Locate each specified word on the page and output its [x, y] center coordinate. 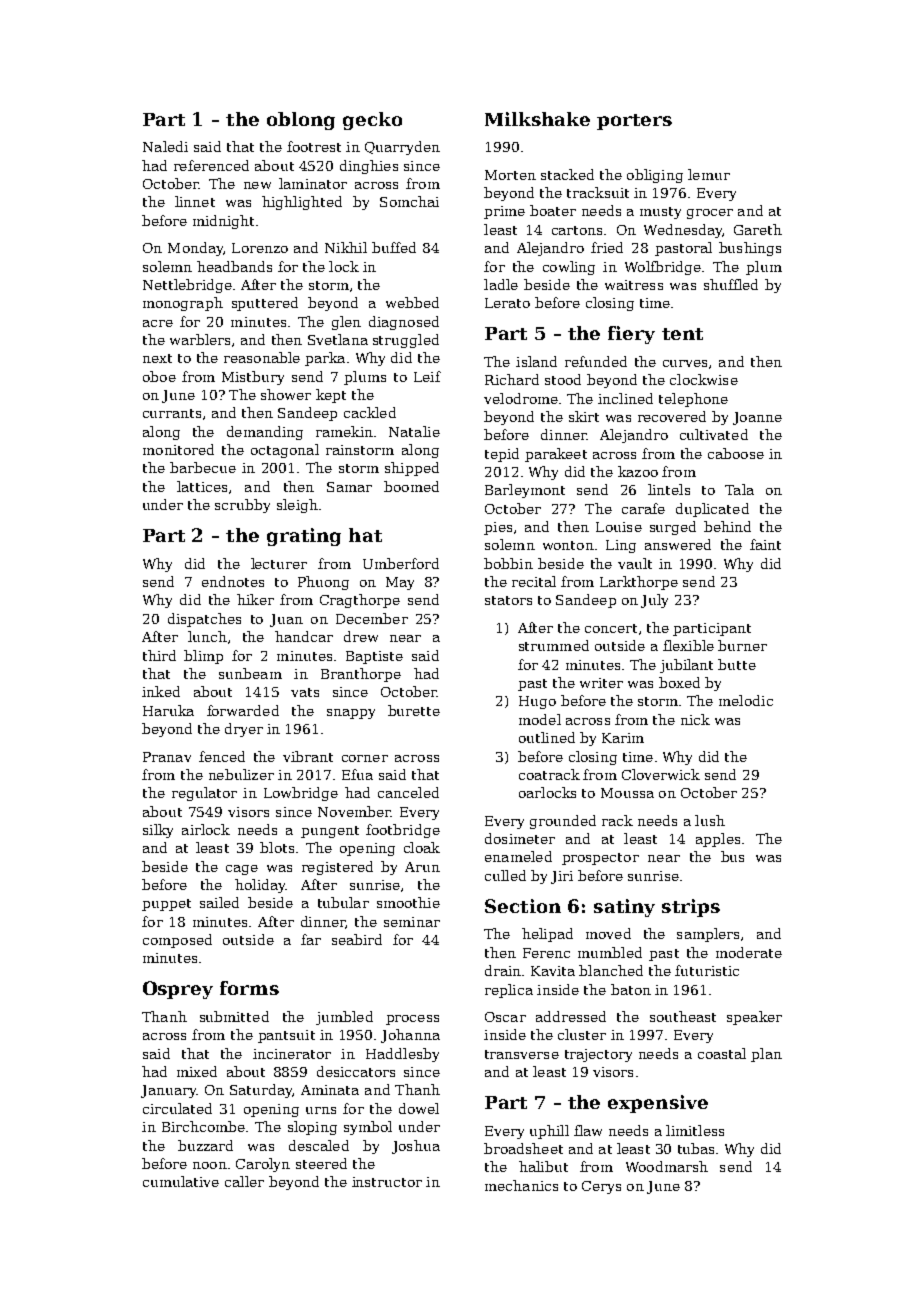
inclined [625, 398]
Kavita [553, 971]
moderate [749, 952]
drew [361, 636]
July [654, 601]
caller [244, 1181]
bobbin [508, 563]
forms [249, 988]
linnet [195, 201]
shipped [412, 469]
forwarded [243, 710]
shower [286, 394]
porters [634, 122]
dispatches [204, 620]
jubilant [686, 666]
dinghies [369, 167]
